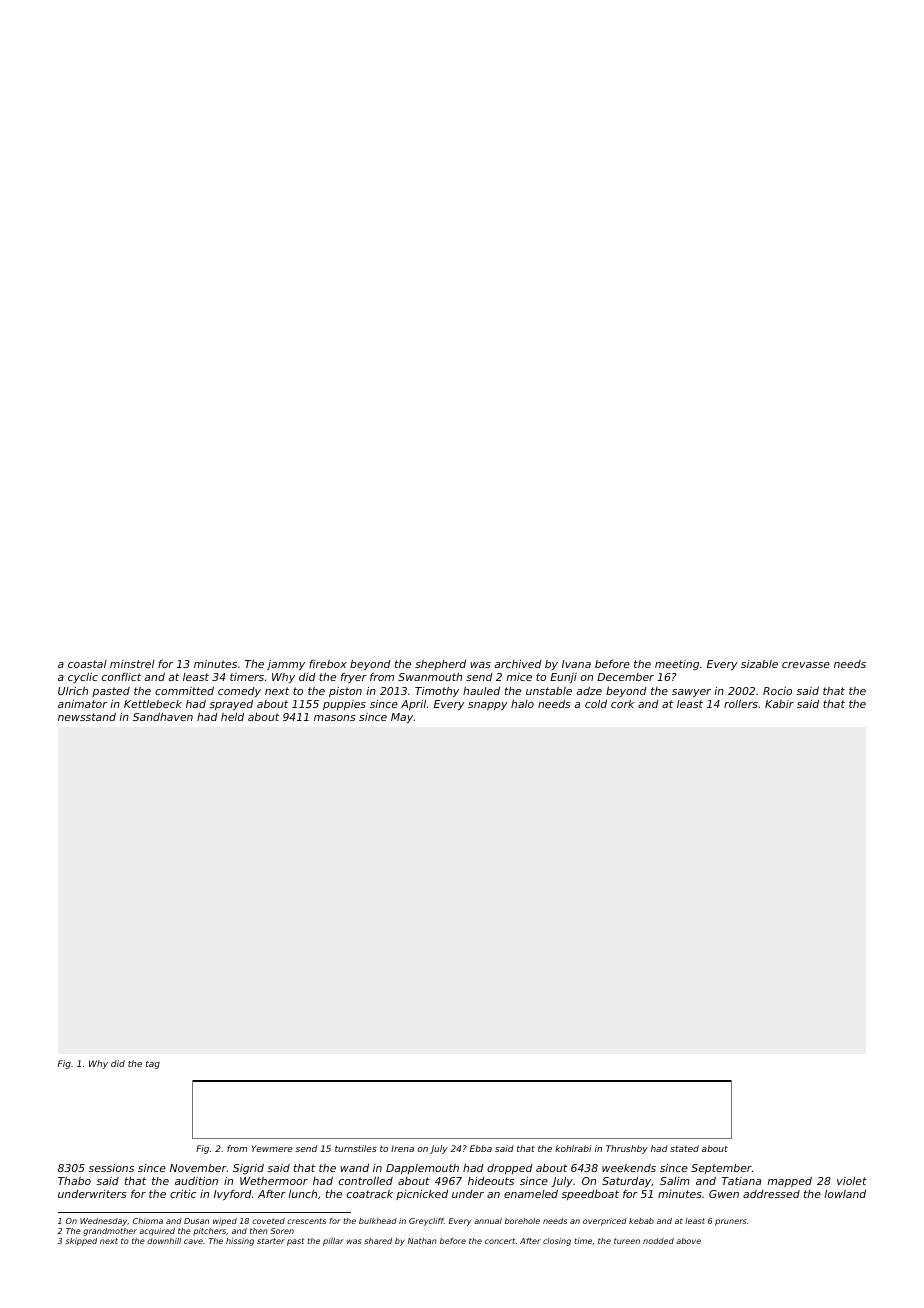 This image has height=1308, width=924. What do you see at coordinates (268, 1221) in the image?
I see `coveted` at bounding box center [268, 1221].
